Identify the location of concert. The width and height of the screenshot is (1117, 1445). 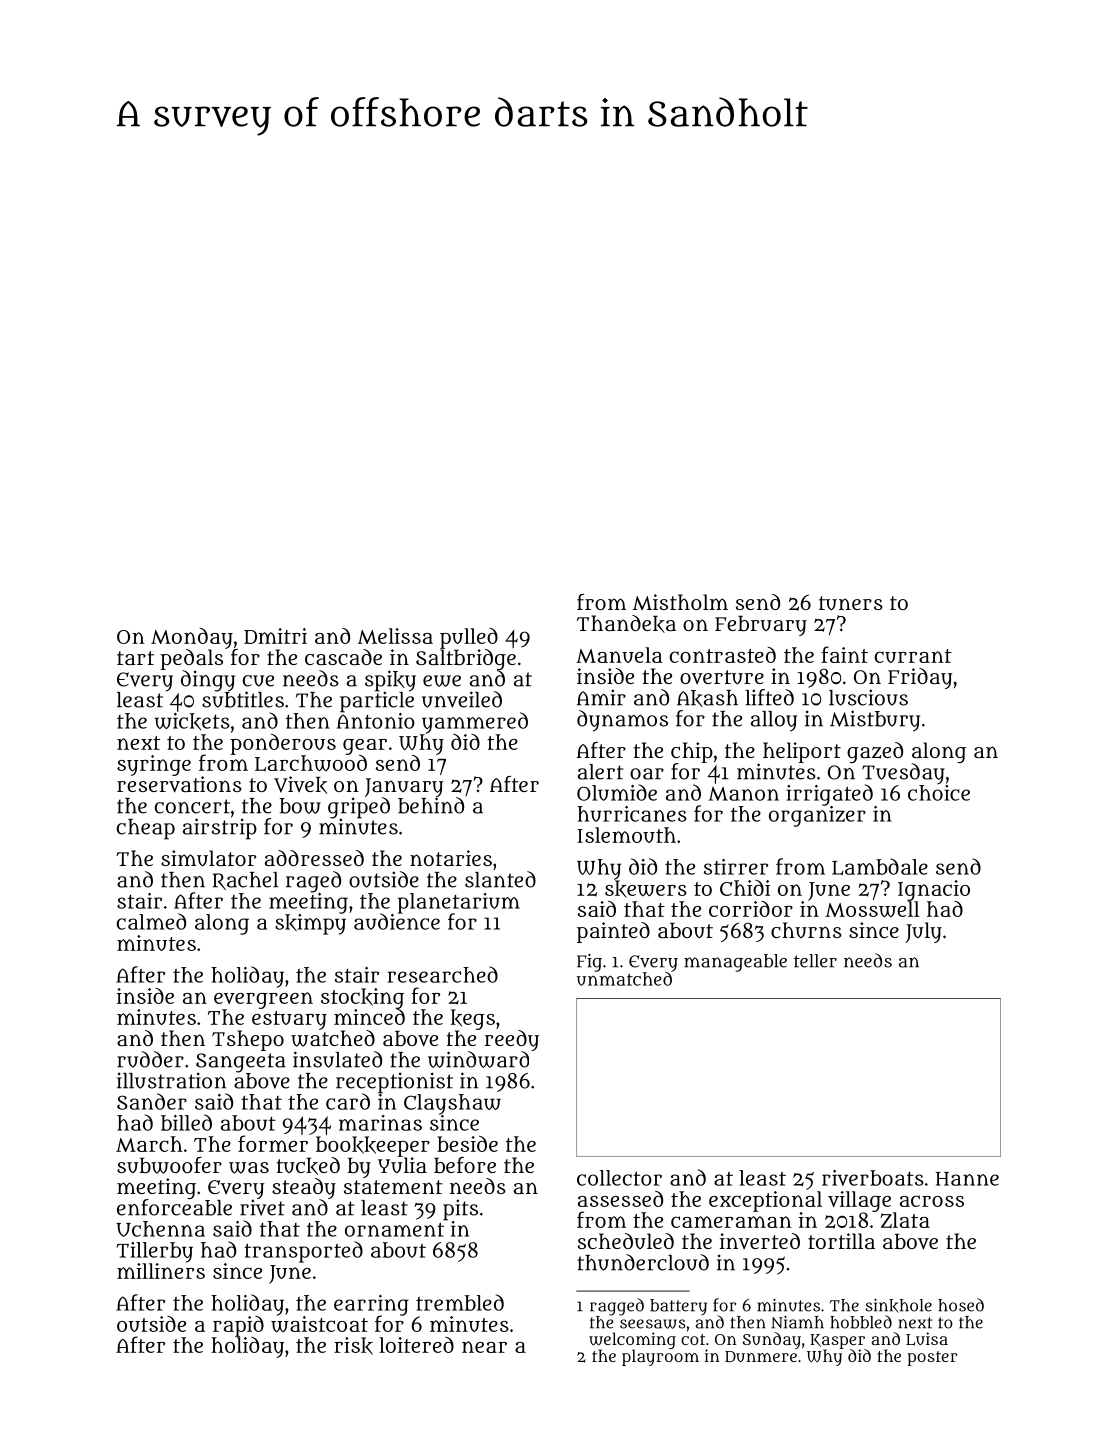
(192, 806).
